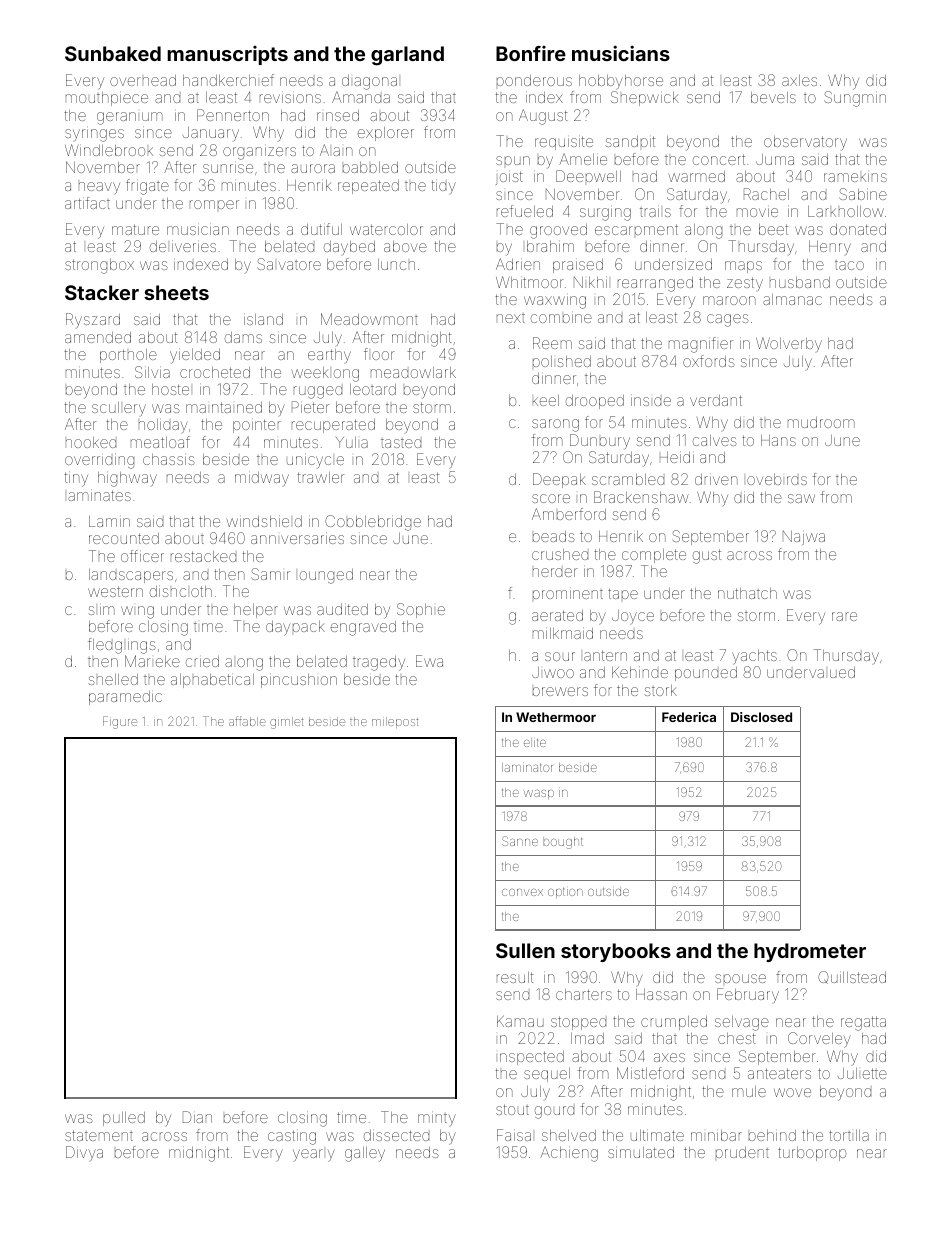 This document has width=952, height=1233. I want to click on Bonfire, so click(531, 53).
